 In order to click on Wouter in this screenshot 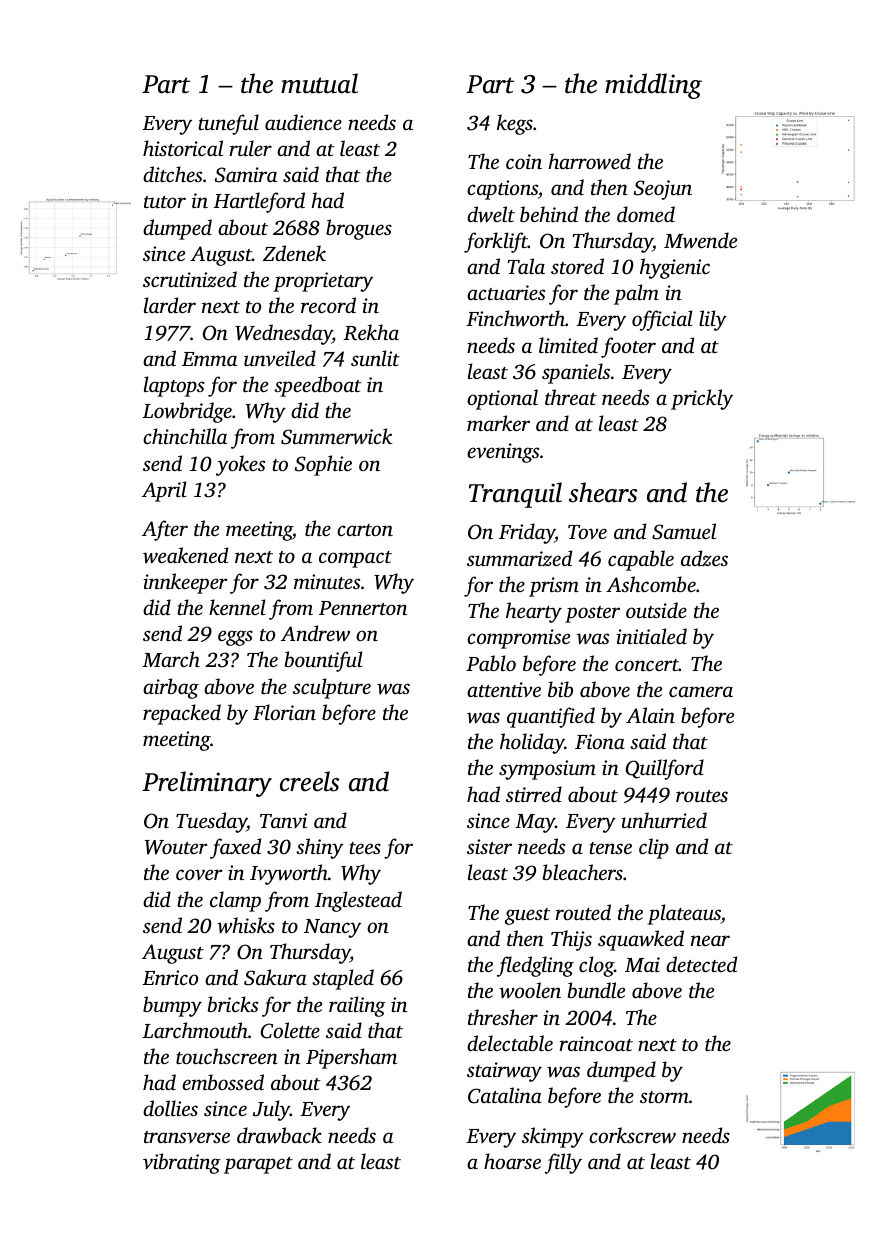, I will do `click(176, 847)`.
